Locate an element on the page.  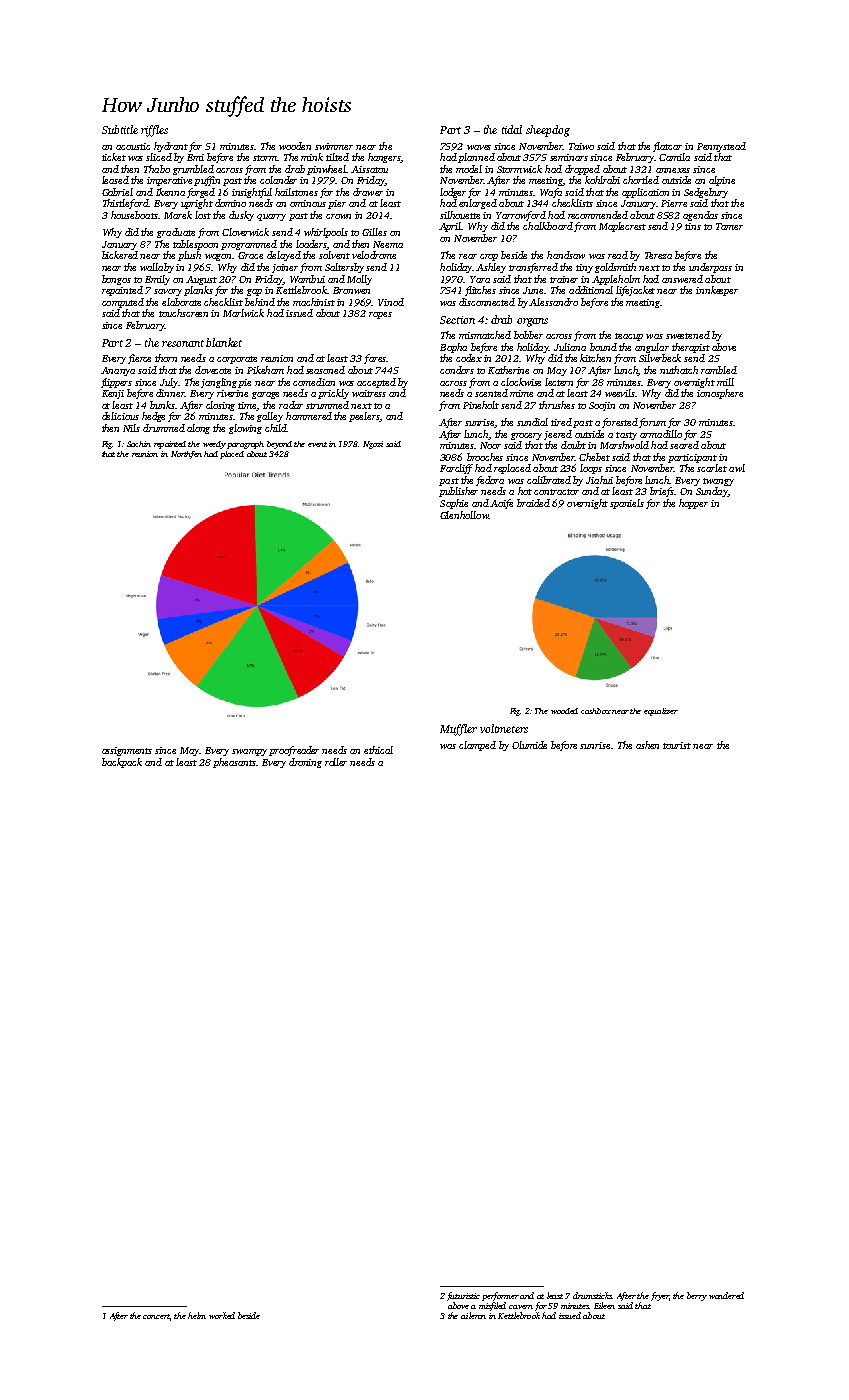
acoustic is located at coordinates (133, 146).
